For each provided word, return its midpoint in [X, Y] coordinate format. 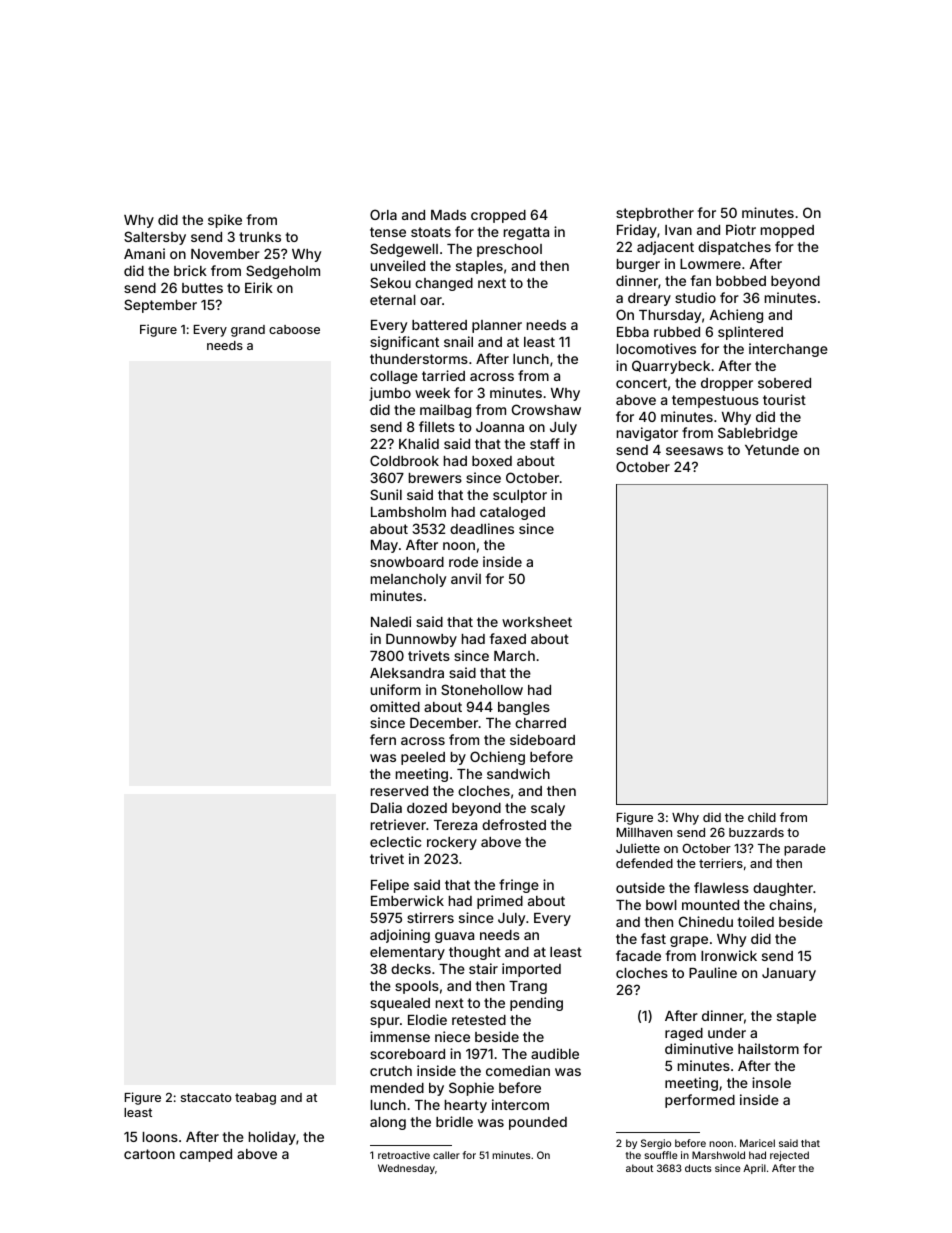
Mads [448, 215]
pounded [538, 1123]
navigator [647, 434]
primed [500, 902]
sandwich [518, 773]
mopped [787, 231]
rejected [789, 1156]
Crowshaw [546, 409]
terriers [721, 863]
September [160, 306]
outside [640, 887]
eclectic [395, 841]
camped [206, 1155]
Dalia [386, 807]
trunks [260, 237]
